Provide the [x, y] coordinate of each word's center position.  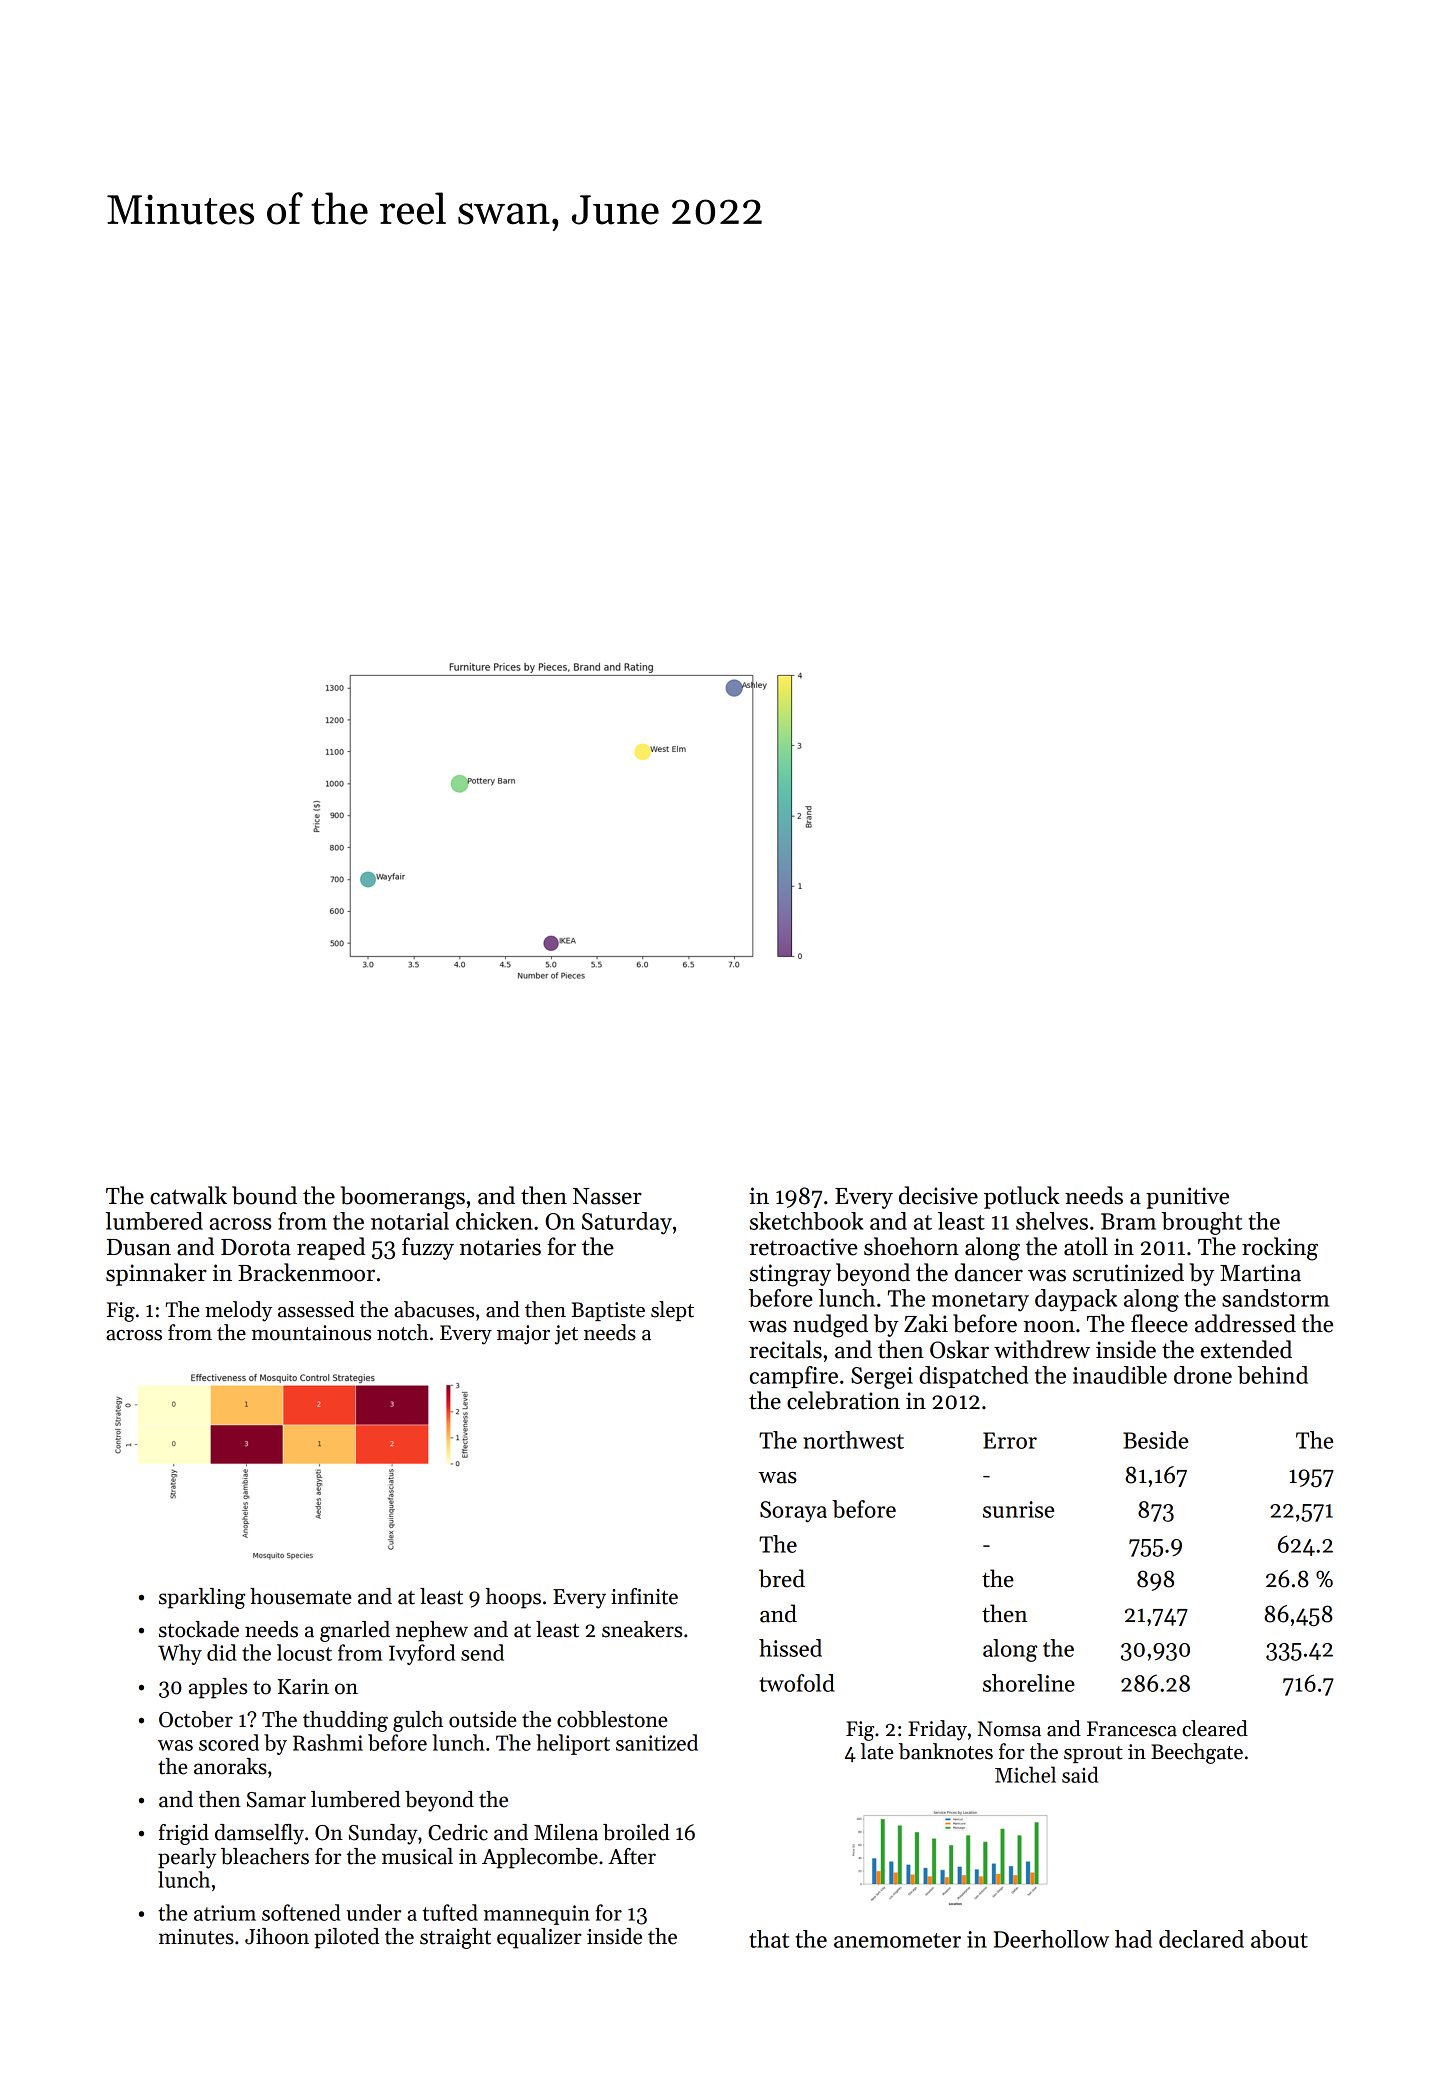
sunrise [1018, 1509]
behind [1273, 1375]
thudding [345, 1721]
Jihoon [277, 1936]
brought [1202, 1223]
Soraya [793, 1512]
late [877, 1751]
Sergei [882, 1378]
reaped [331, 1248]
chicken [494, 1221]
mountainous [311, 1333]
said [1080, 1774]
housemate [301, 1596]
